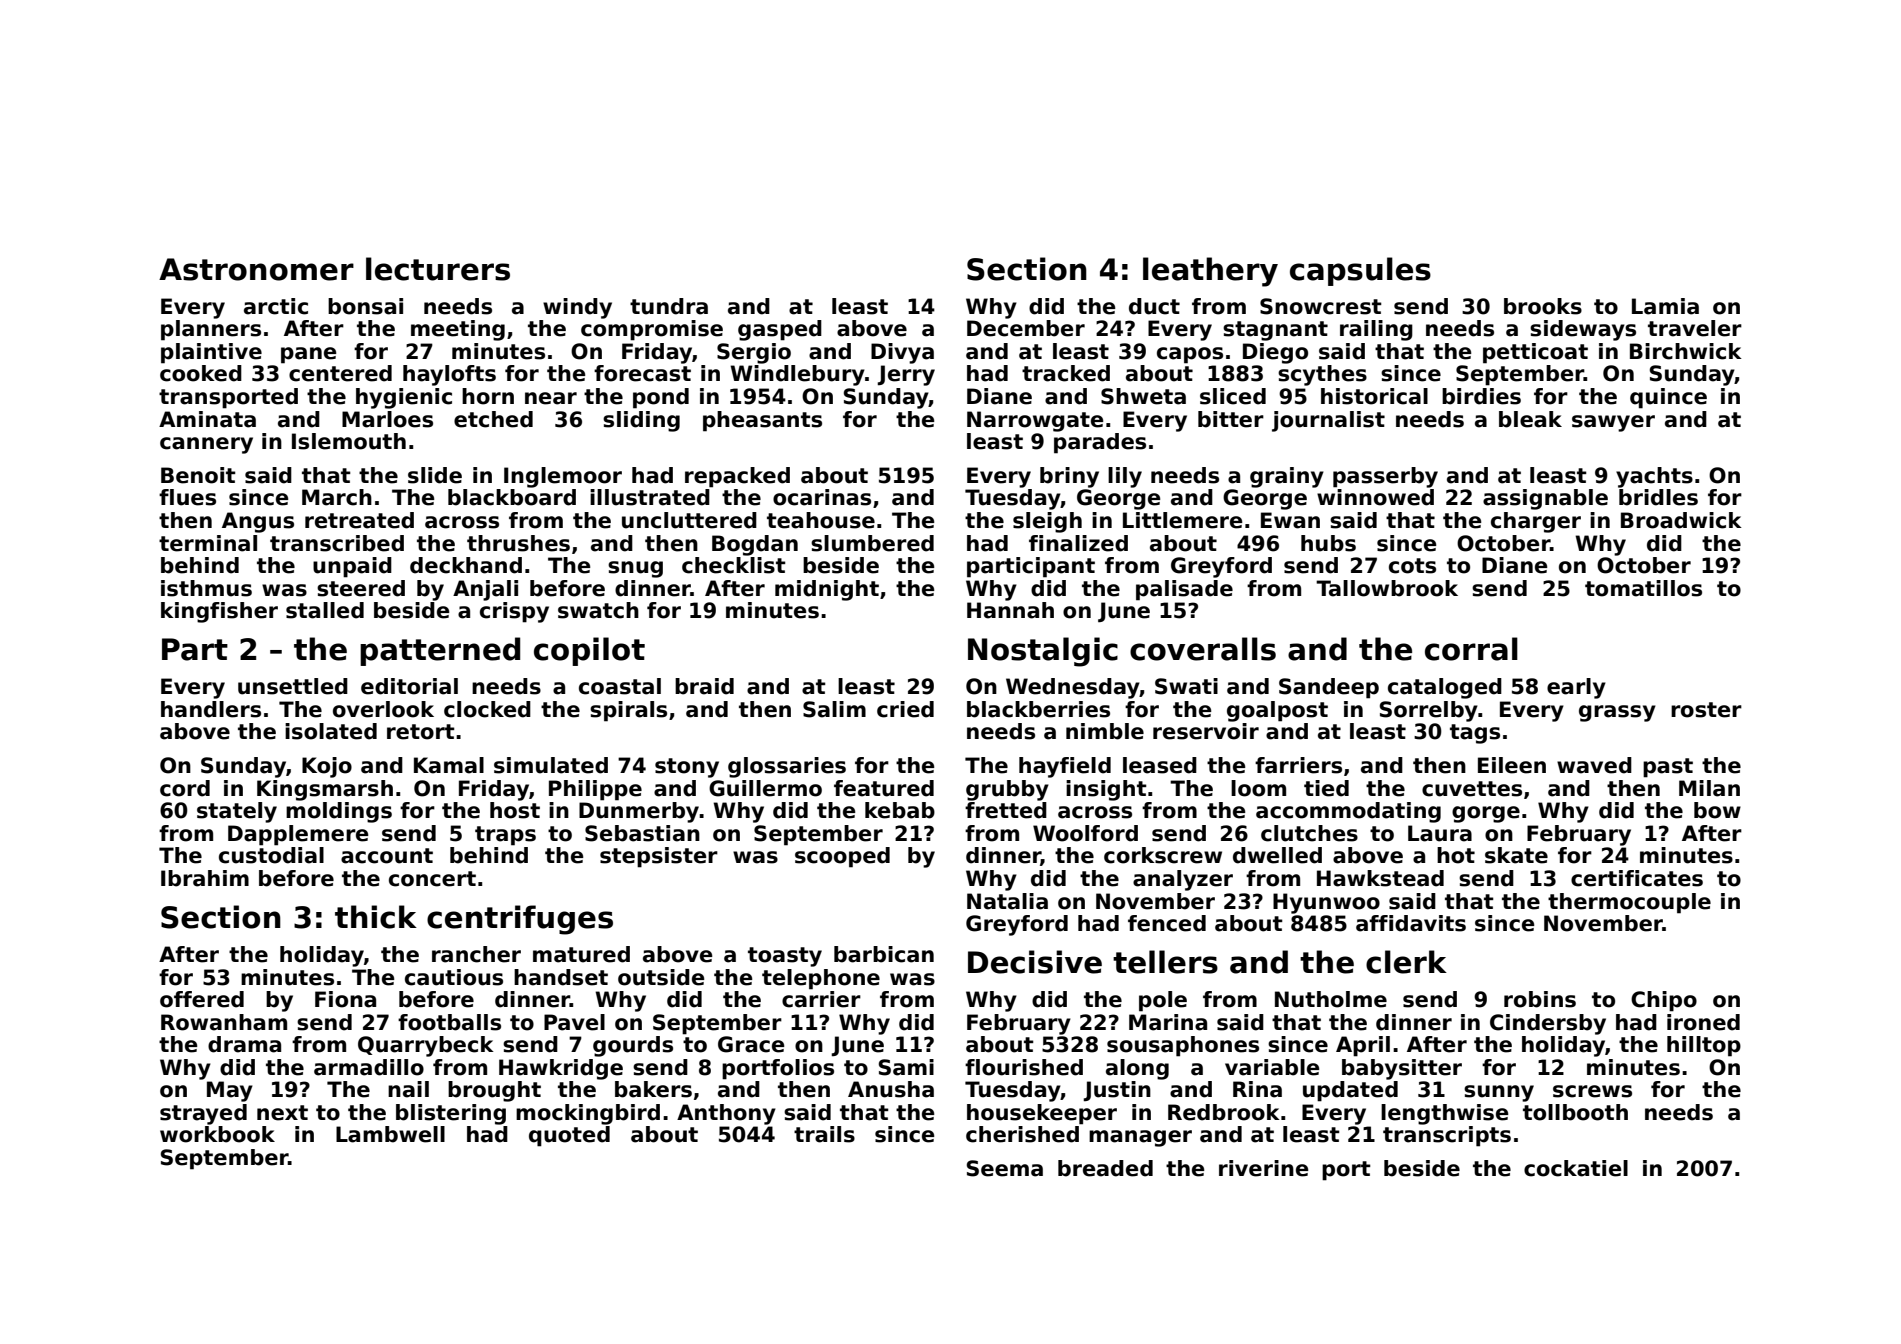  What do you see at coordinates (449, 1022) in the screenshot?
I see `footballs` at bounding box center [449, 1022].
